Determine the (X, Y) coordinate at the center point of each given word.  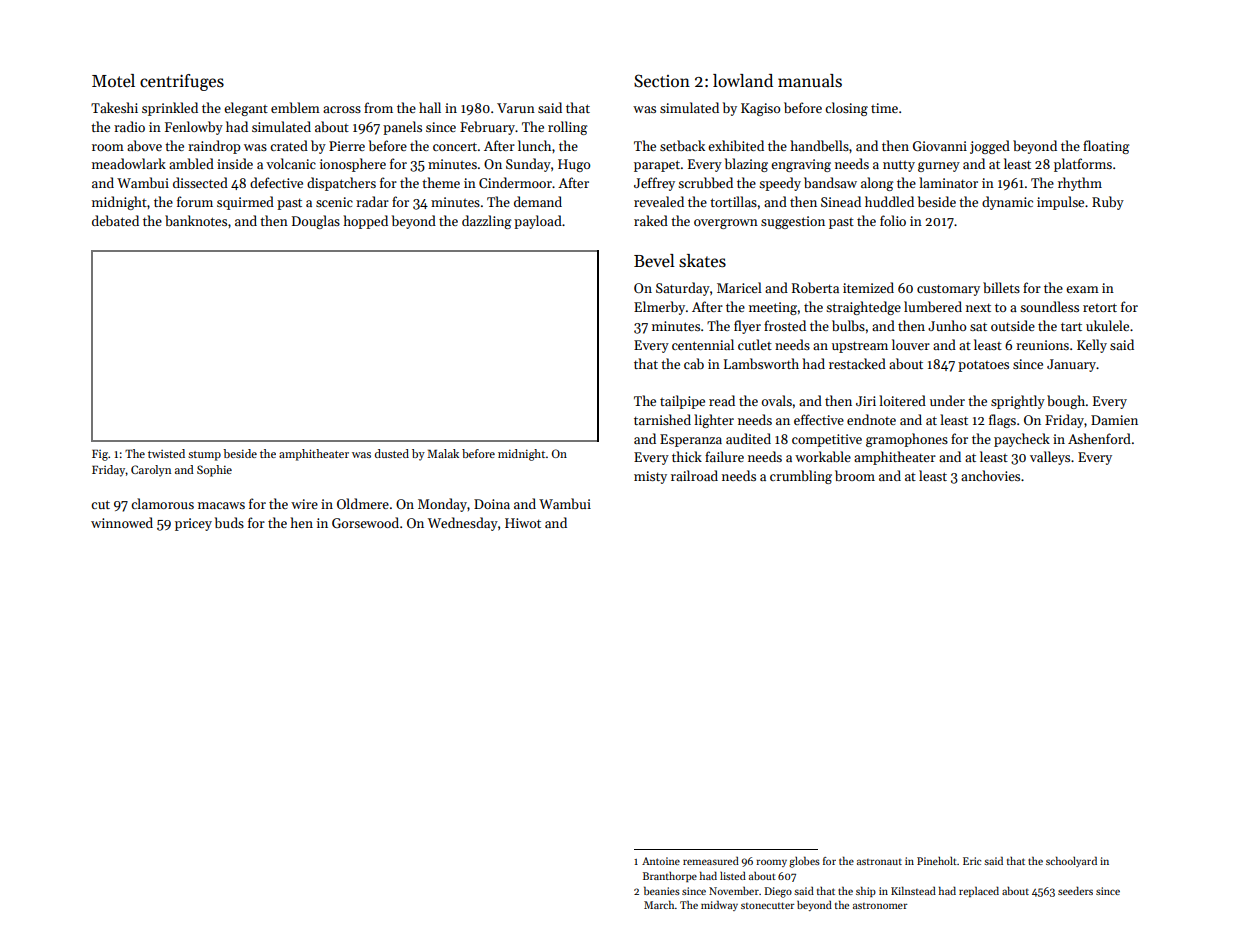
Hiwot (523, 523)
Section (662, 81)
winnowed (122, 522)
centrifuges (182, 82)
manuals (810, 81)
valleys (1050, 458)
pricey (193, 524)
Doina (492, 504)
